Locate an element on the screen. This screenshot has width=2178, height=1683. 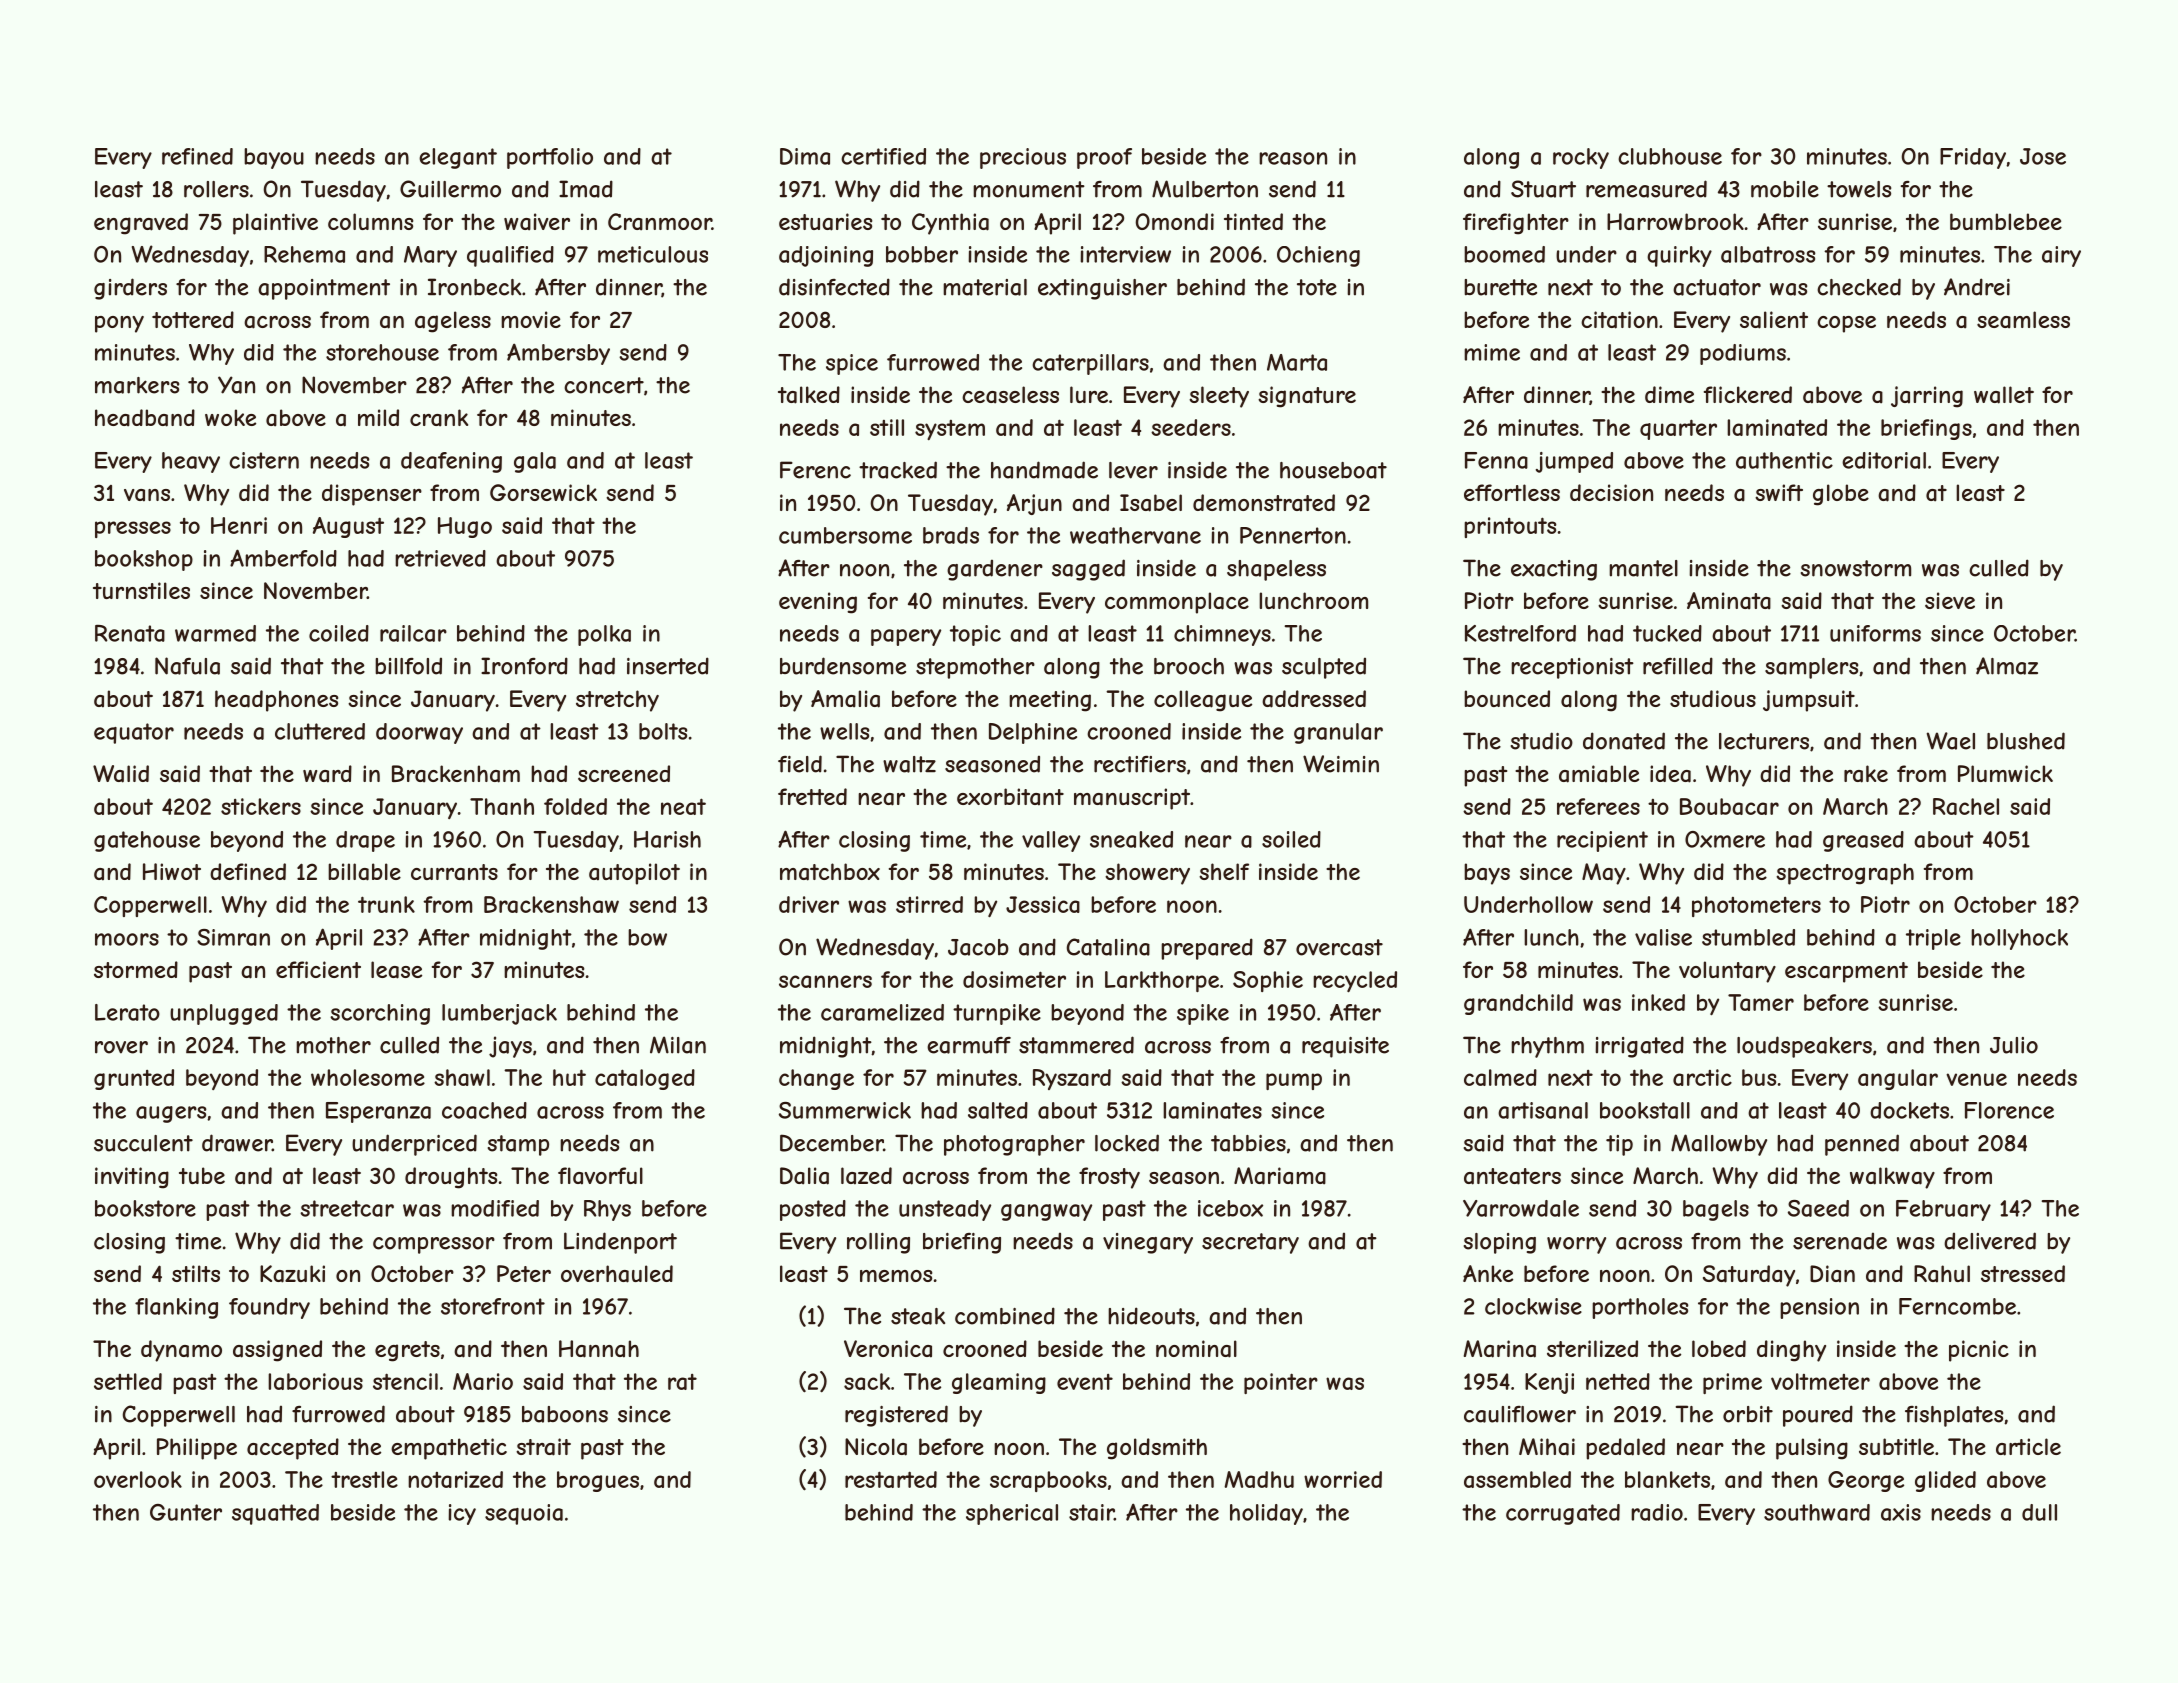
Milan is located at coordinates (678, 1045).
